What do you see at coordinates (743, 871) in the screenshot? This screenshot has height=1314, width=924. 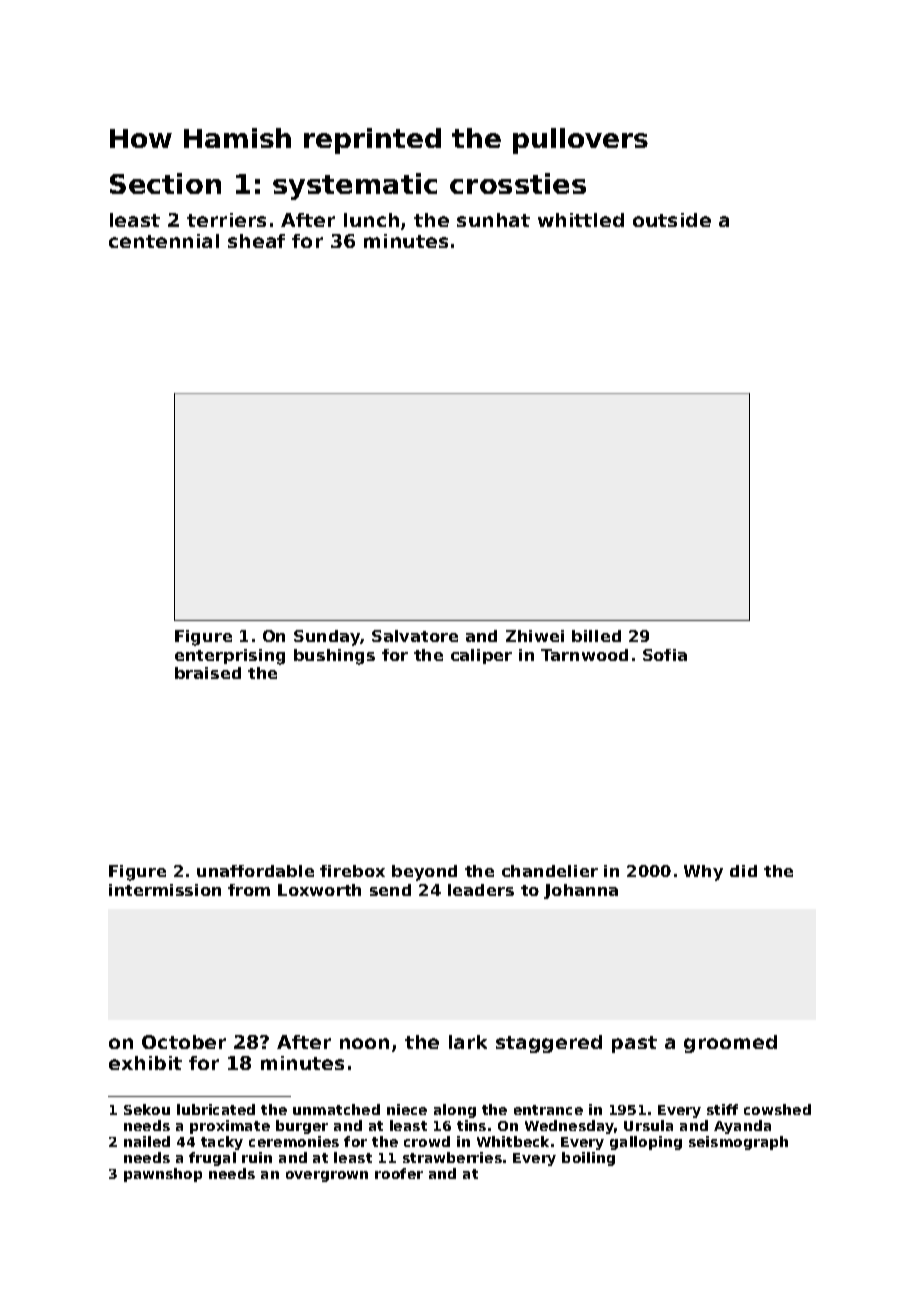 I see `did` at bounding box center [743, 871].
